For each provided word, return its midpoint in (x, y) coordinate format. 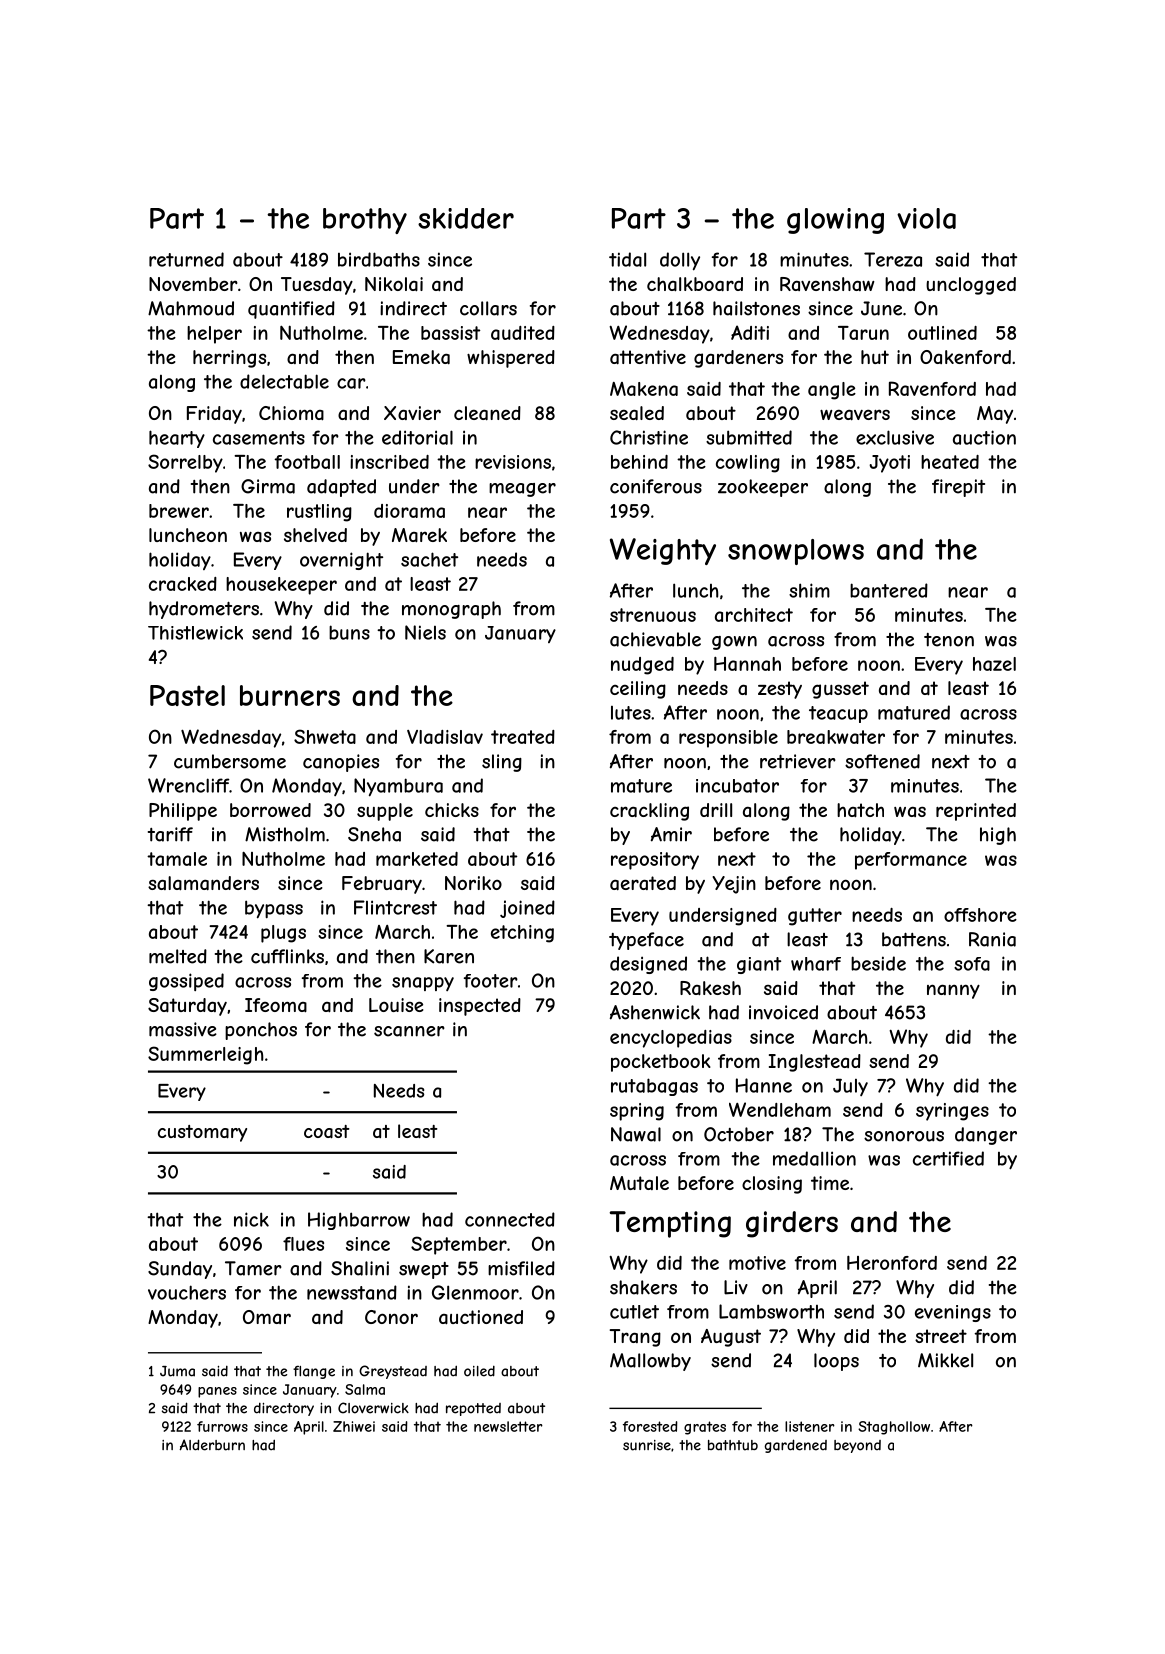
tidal (627, 259)
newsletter (508, 1426)
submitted (749, 437)
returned (186, 259)
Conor (391, 1317)
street (941, 1336)
